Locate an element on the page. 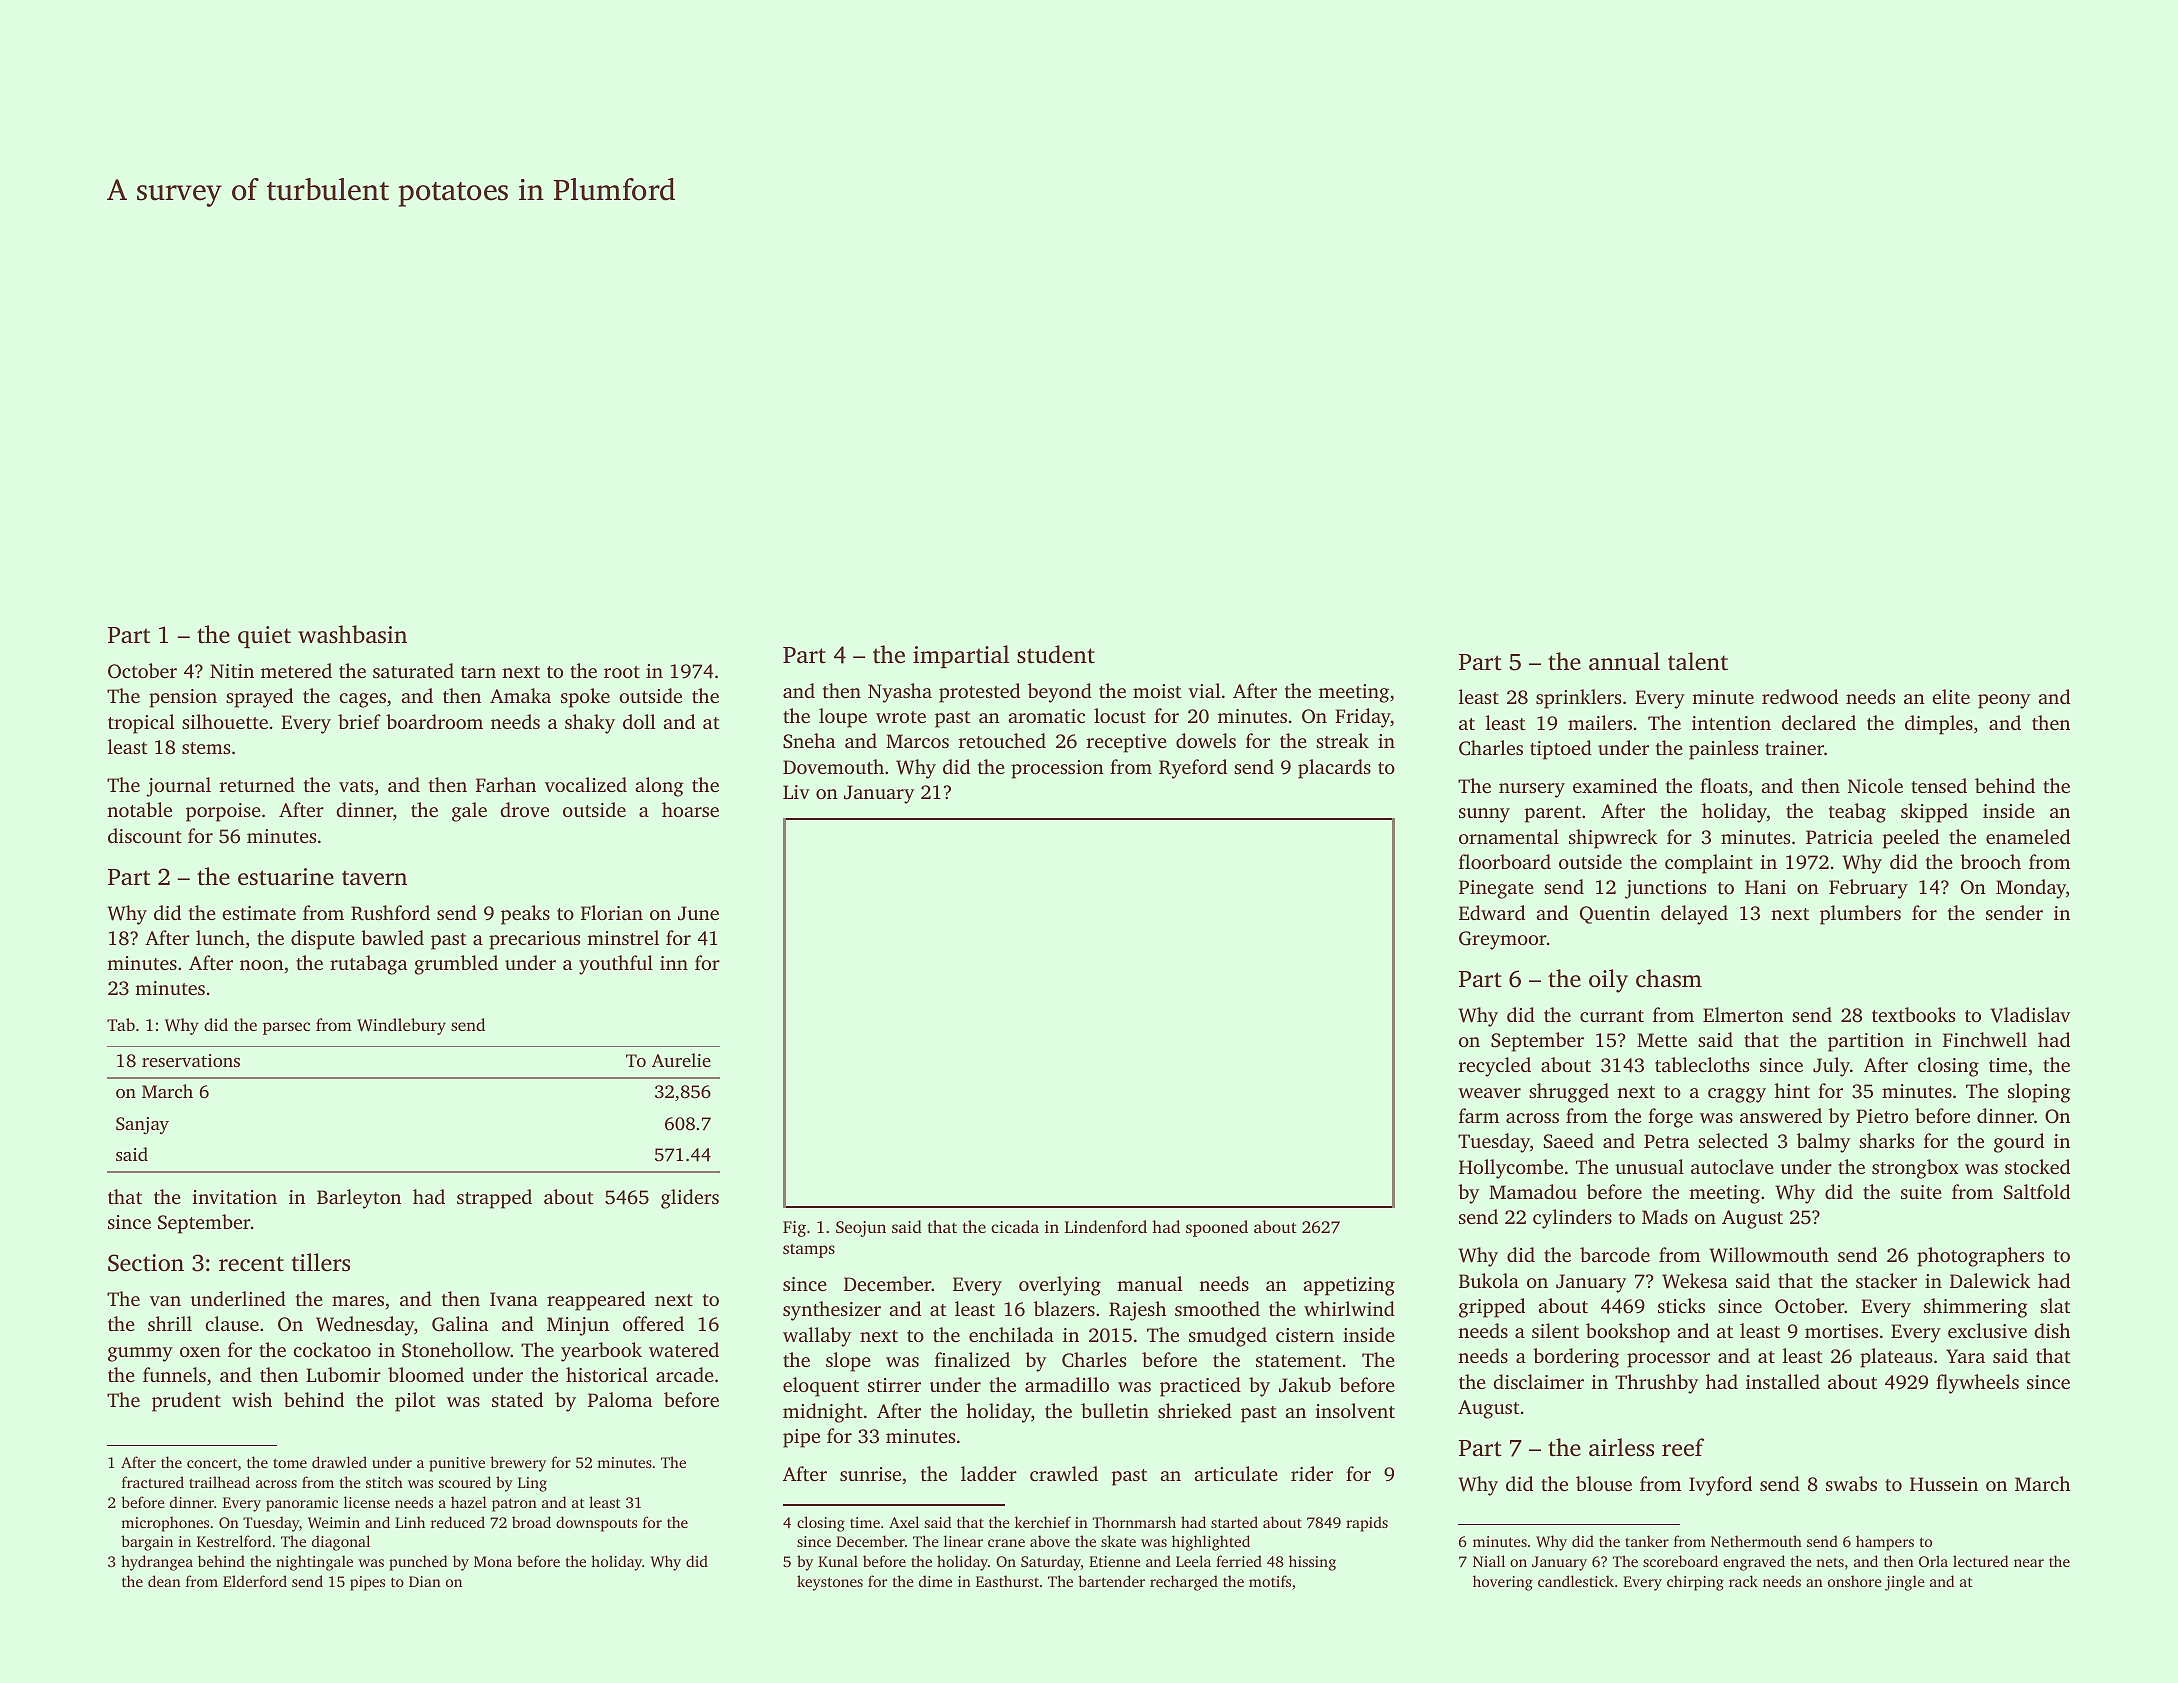 The height and width of the image is (1683, 2178). sprinklers is located at coordinates (1578, 699).
